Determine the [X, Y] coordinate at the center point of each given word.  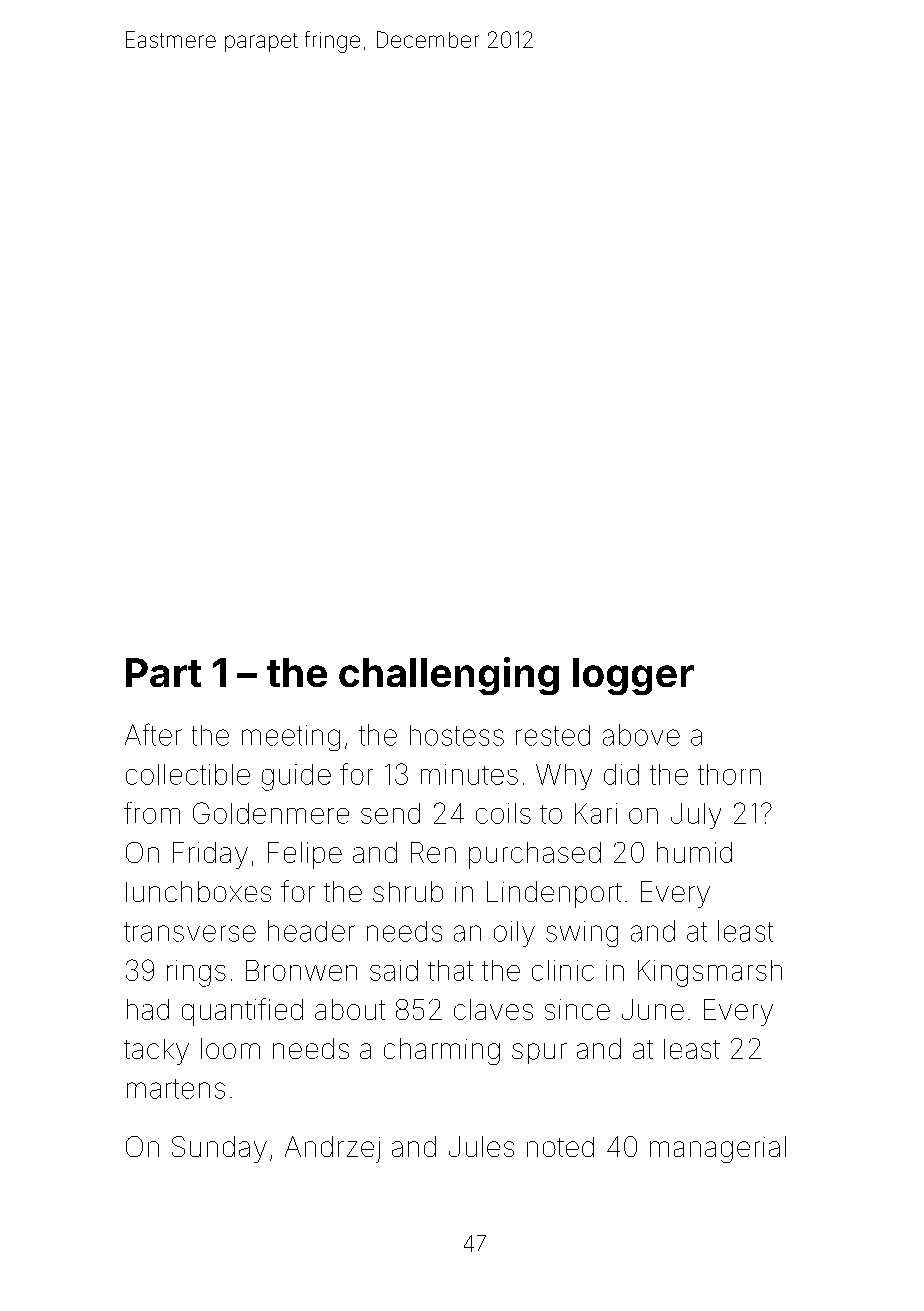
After [153, 734]
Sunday [219, 1149]
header [311, 931]
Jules [481, 1146]
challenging [449, 676]
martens [176, 1089]
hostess [457, 735]
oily [514, 934]
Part [163, 672]
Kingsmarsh [710, 973]
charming [442, 1051]
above [641, 735]
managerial [718, 1149]
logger [633, 676]
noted [560, 1147]
